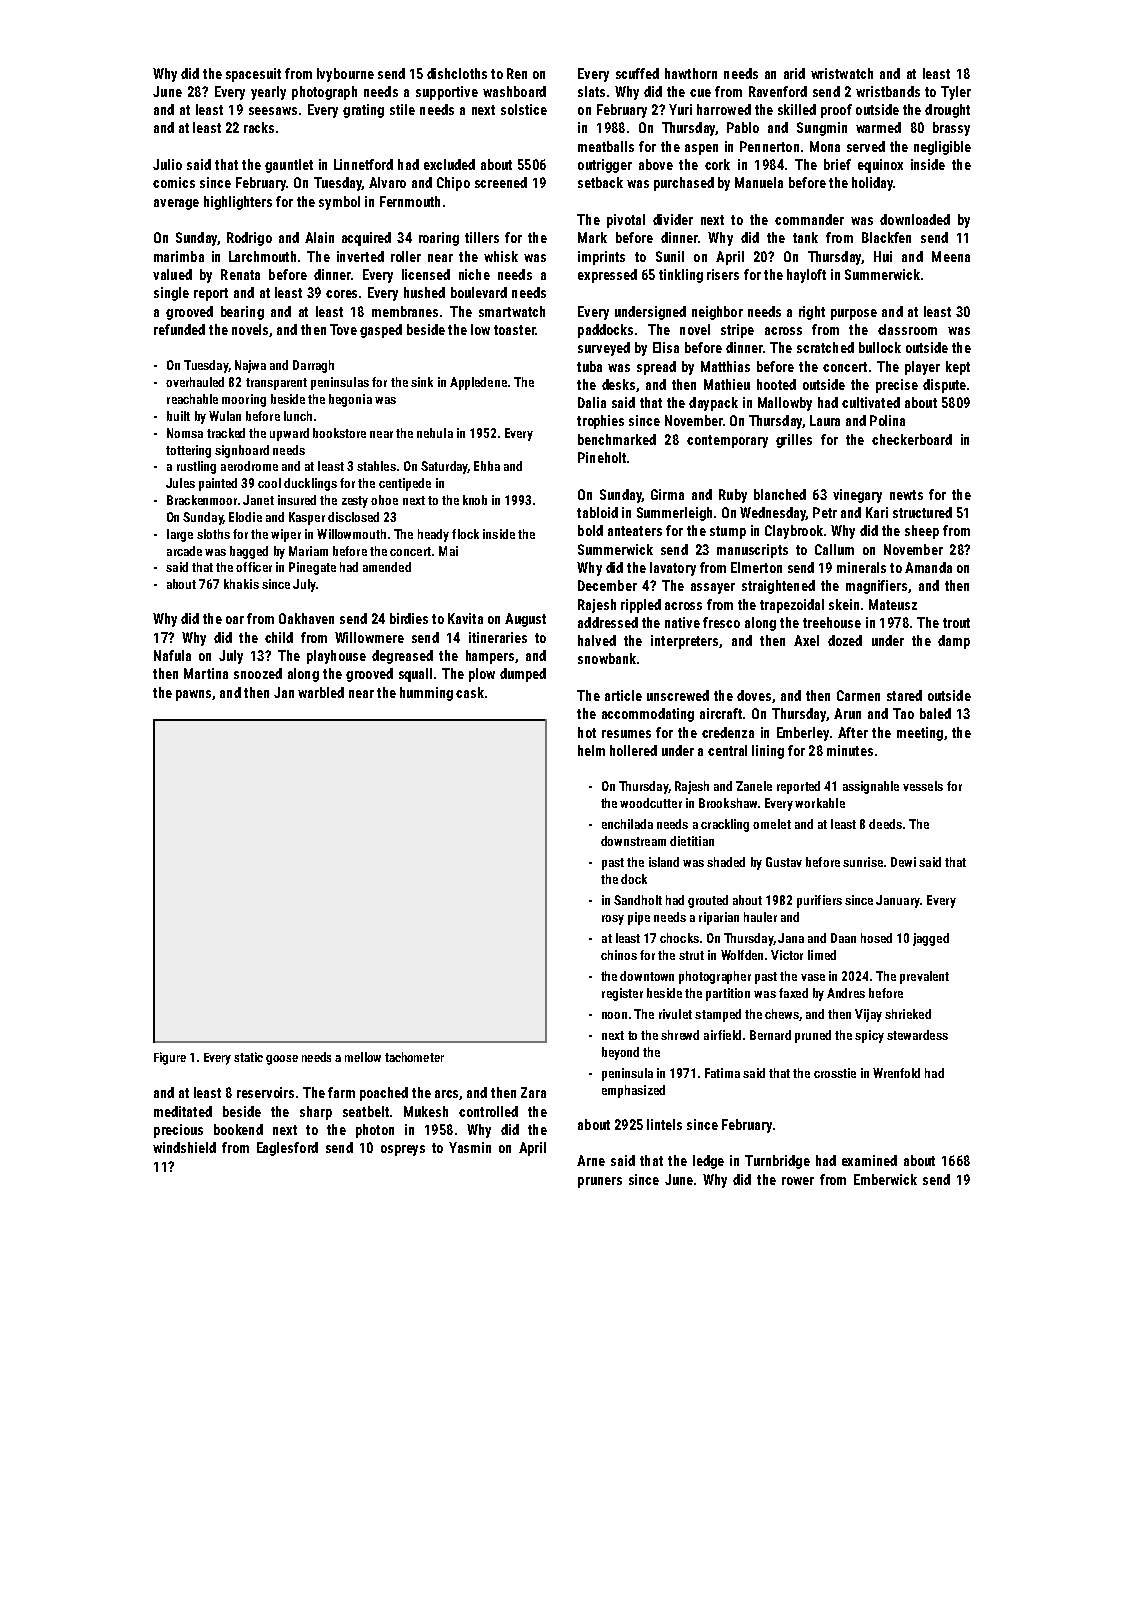 The width and height of the document is (1124, 1597). Describe the element at coordinates (637, 73) in the document. I see `scuffed` at that location.
